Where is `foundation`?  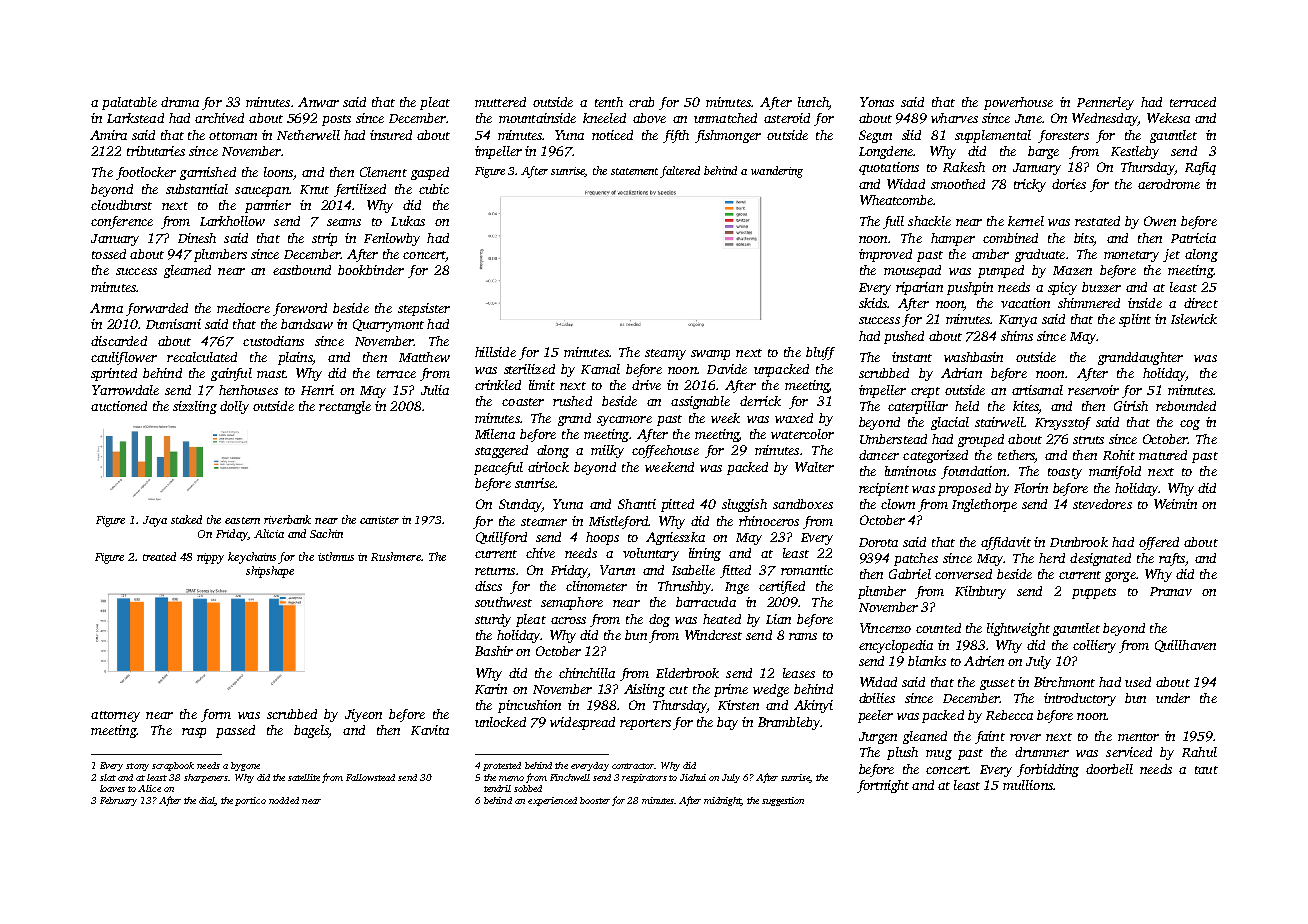 foundation is located at coordinates (973, 472).
